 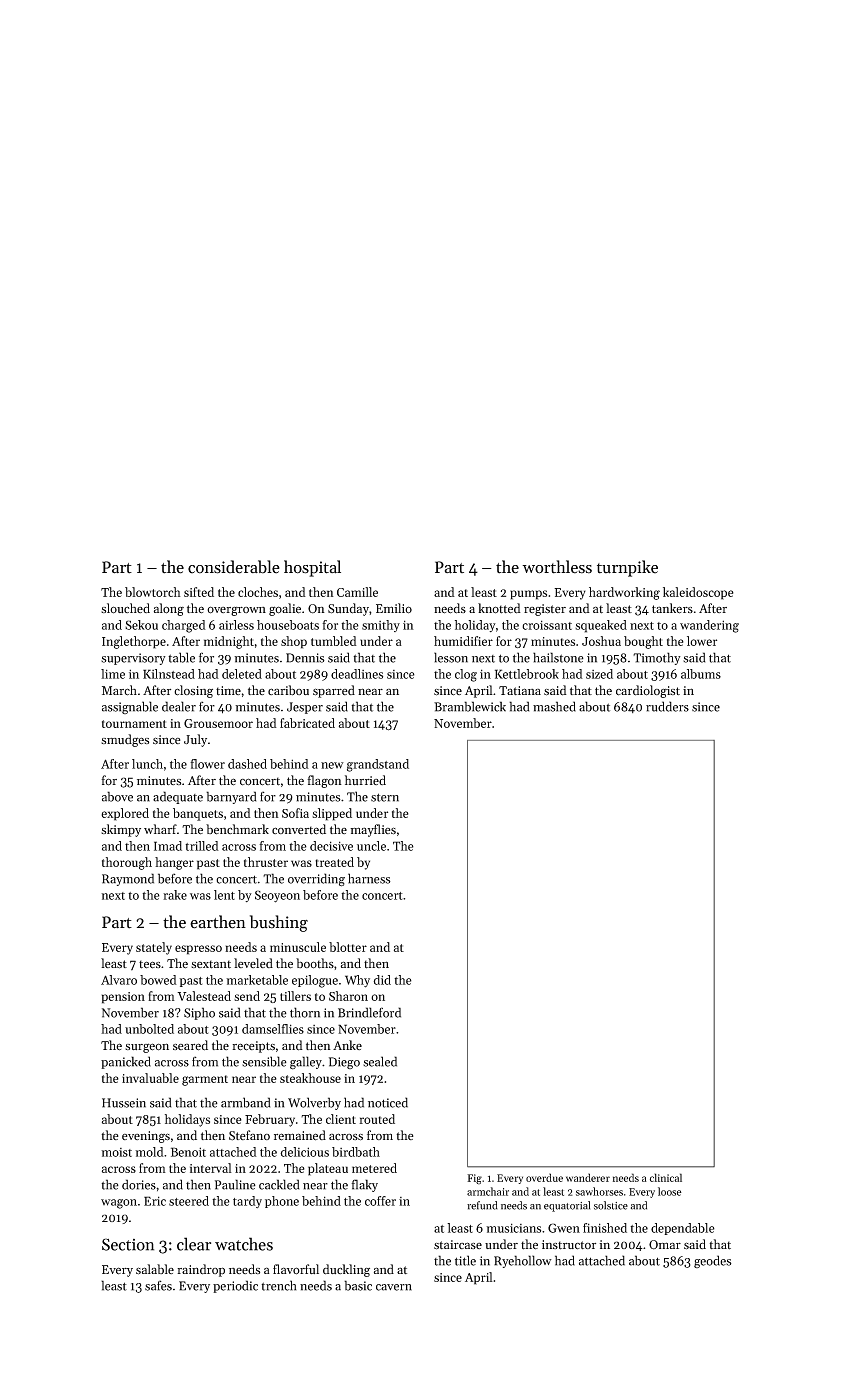 What do you see at coordinates (709, 626) in the document?
I see `wandering` at bounding box center [709, 626].
